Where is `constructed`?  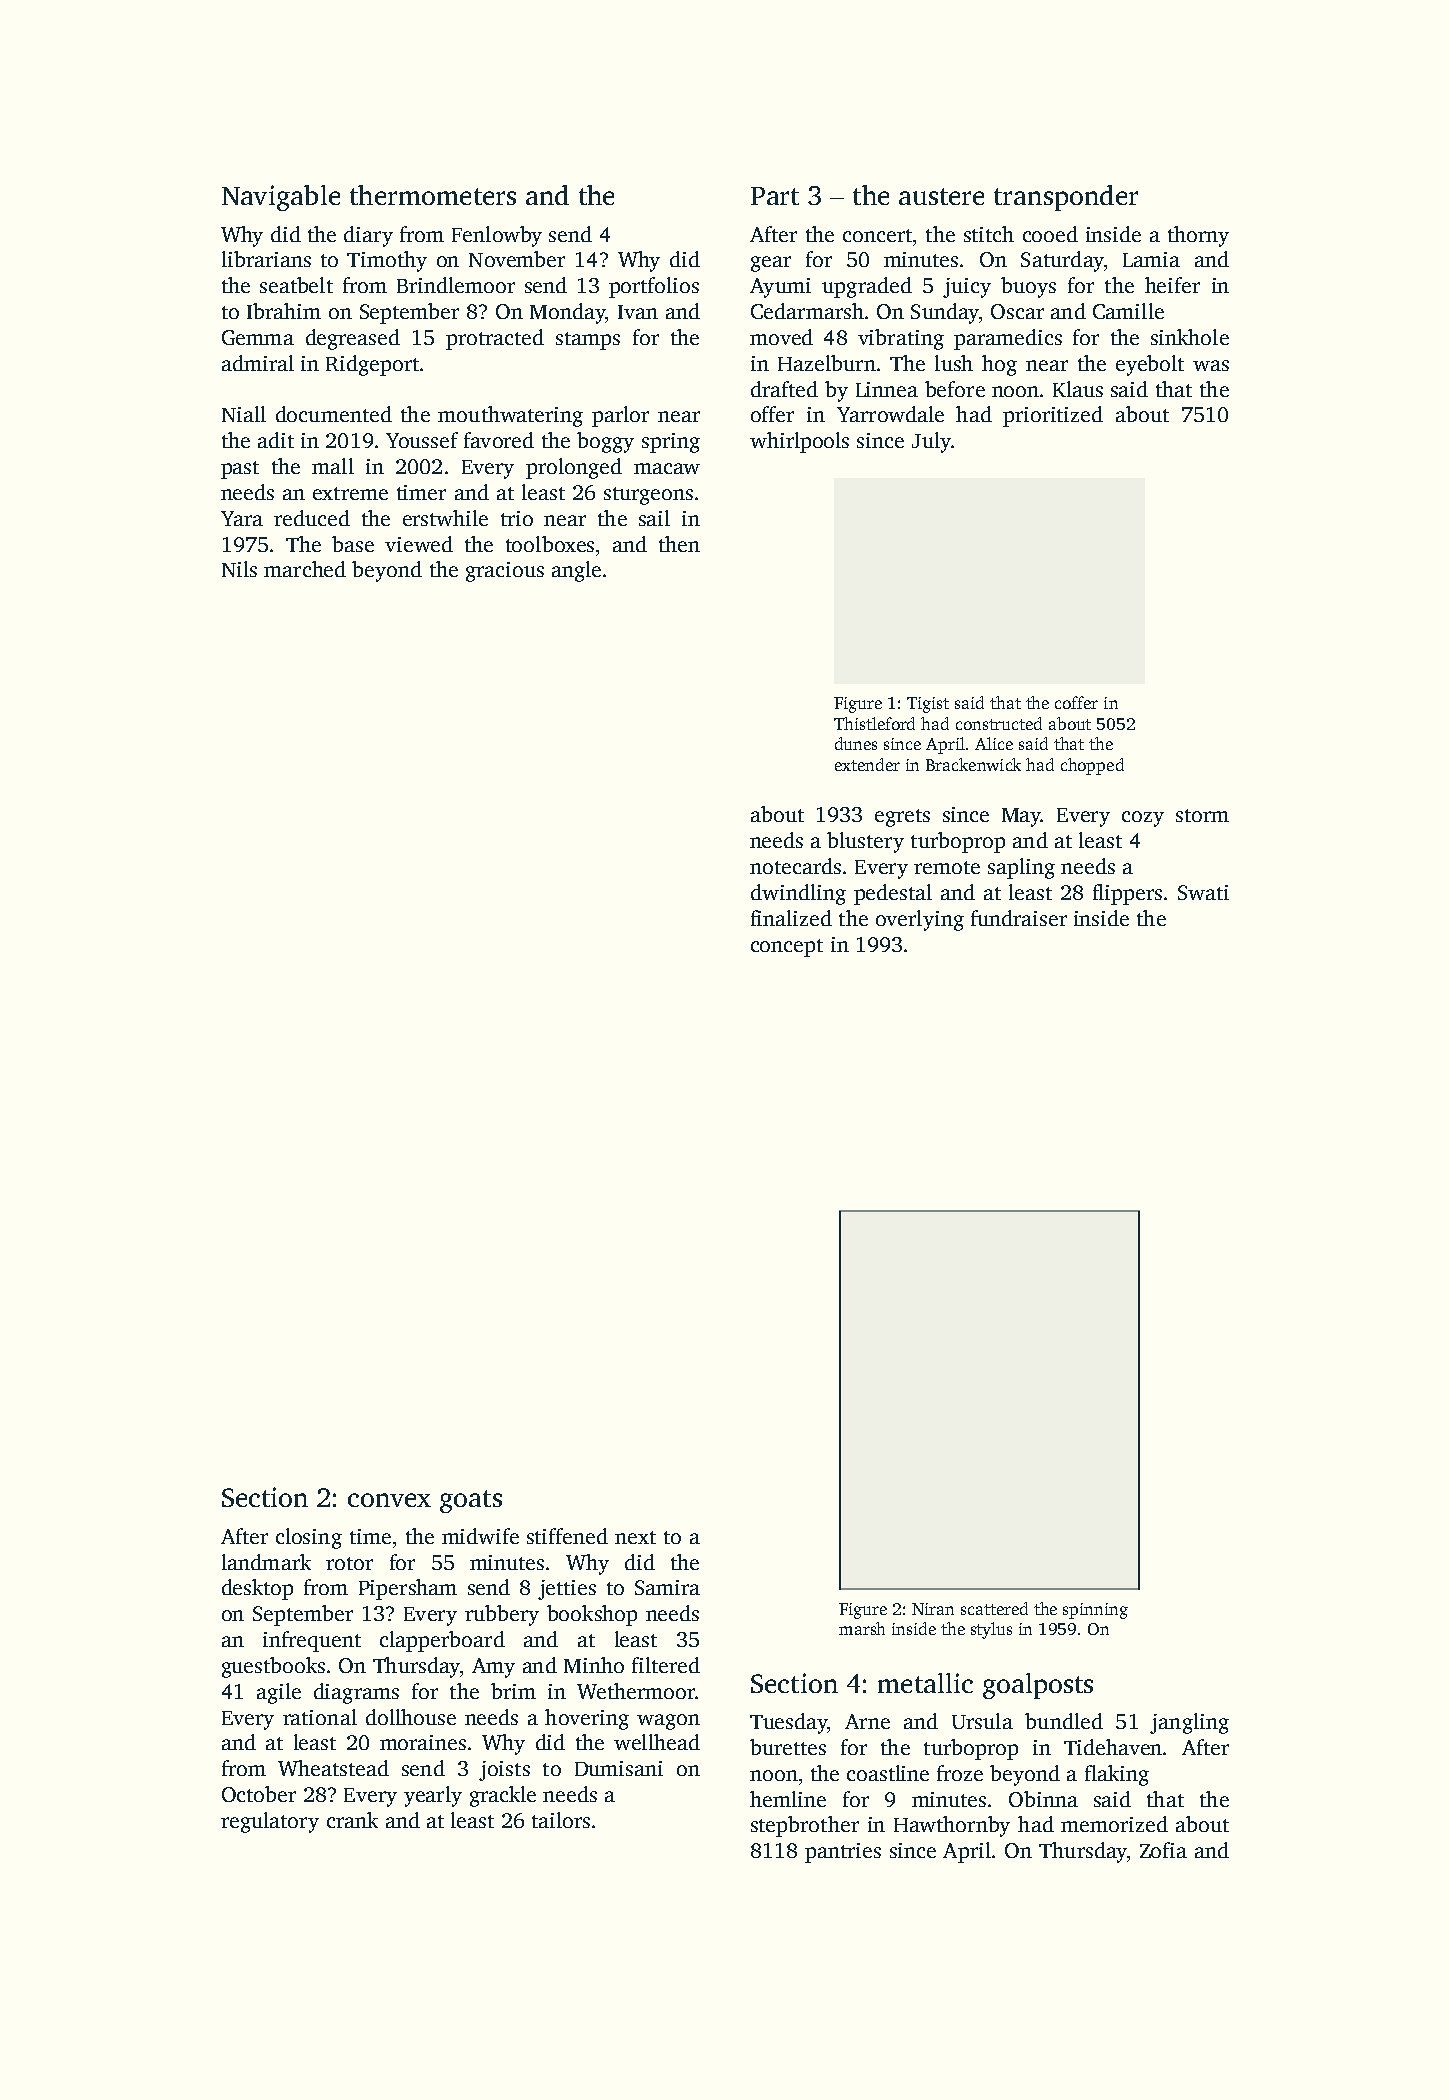
constructed is located at coordinates (999, 723).
